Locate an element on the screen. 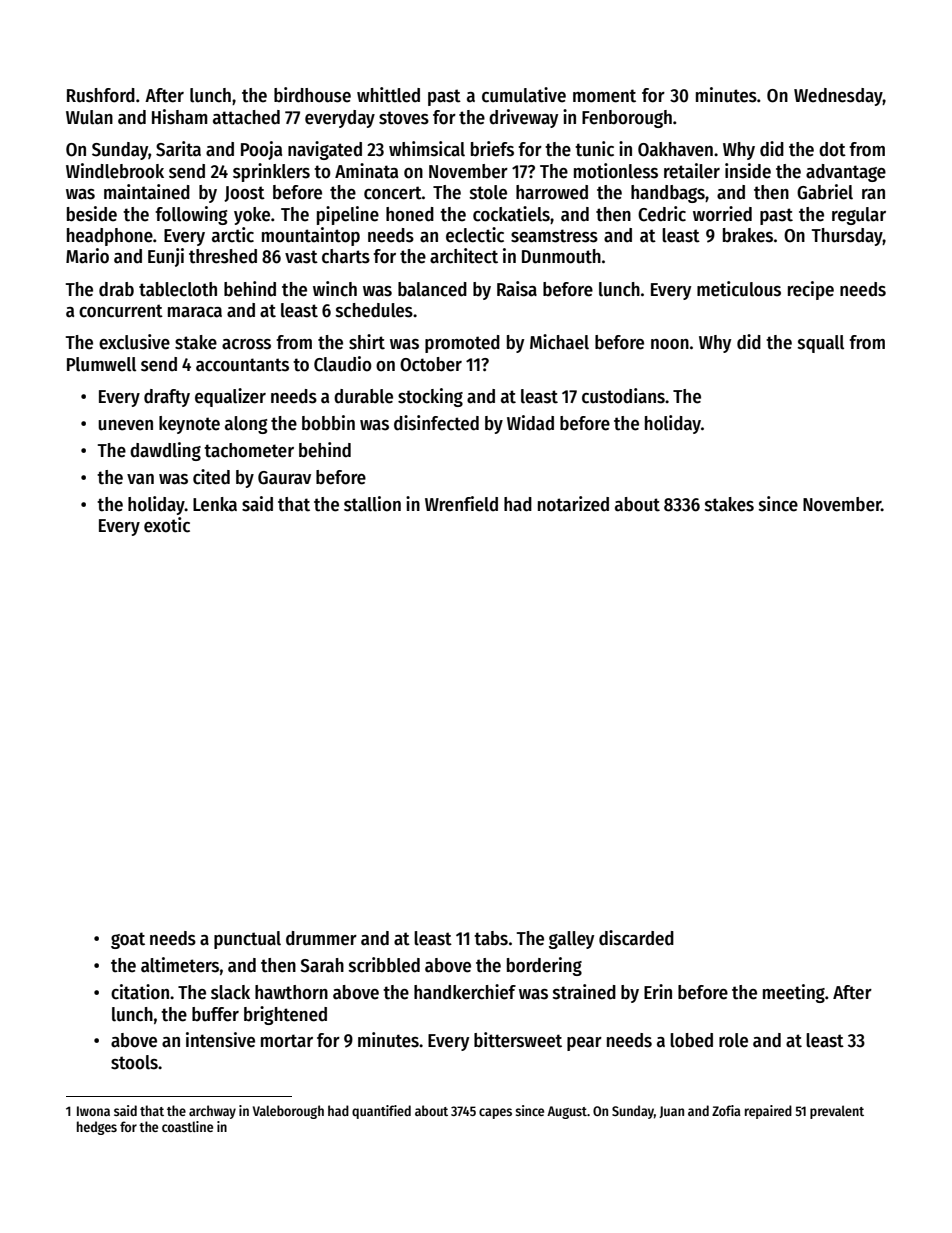  Juan is located at coordinates (671, 1112).
